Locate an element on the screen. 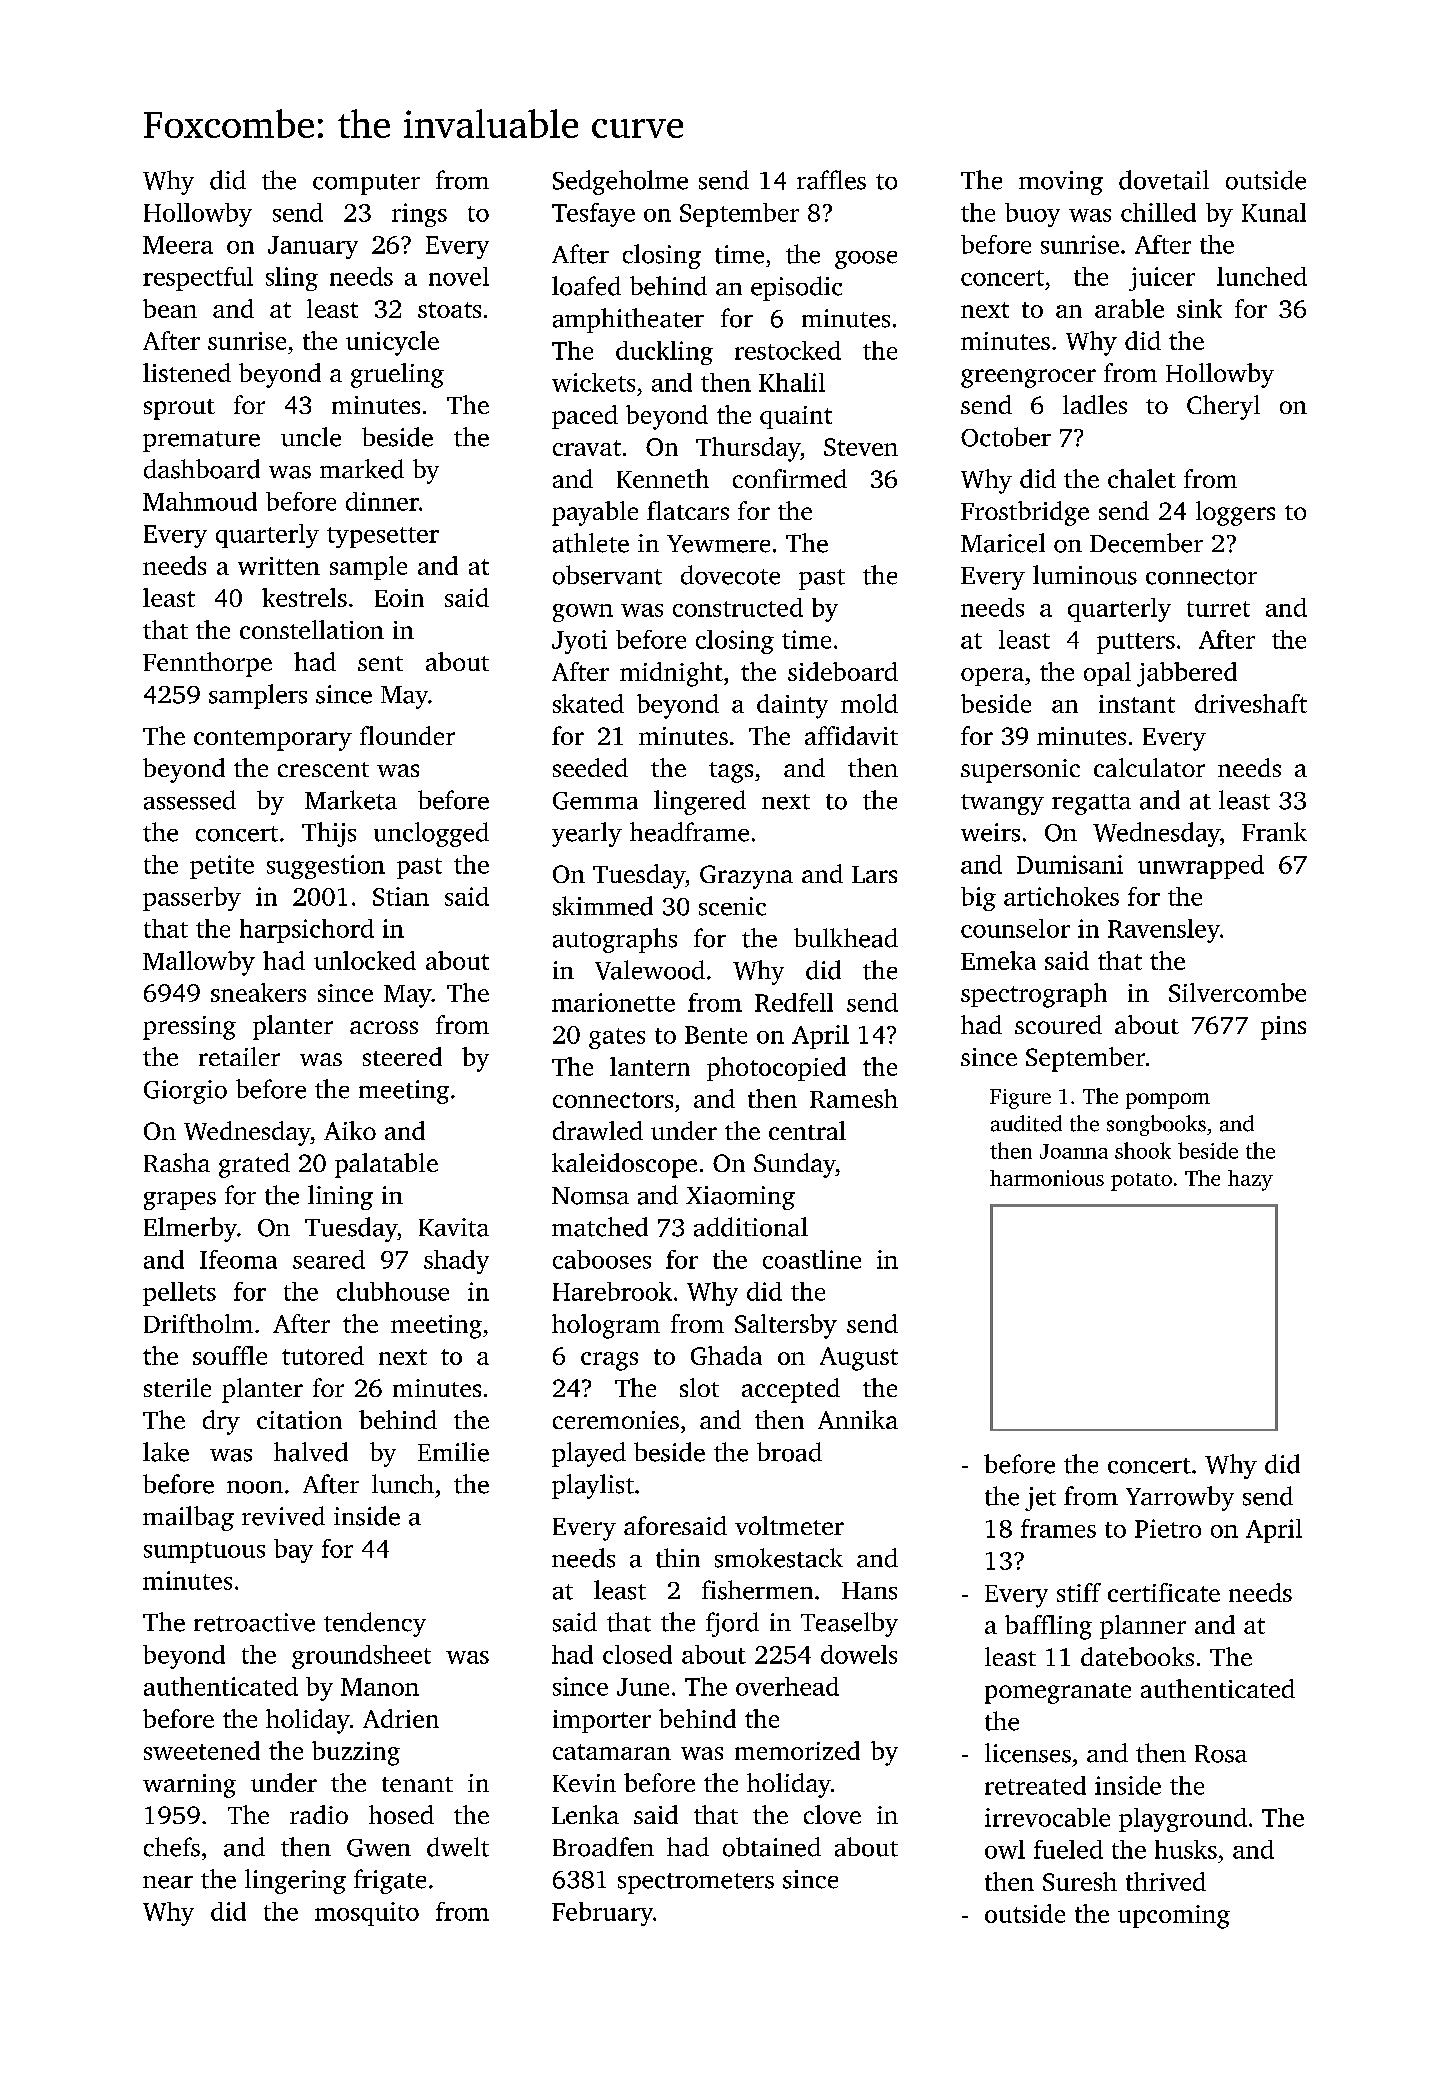 The width and height of the screenshot is (1450, 2100). February is located at coordinates (602, 1914).
